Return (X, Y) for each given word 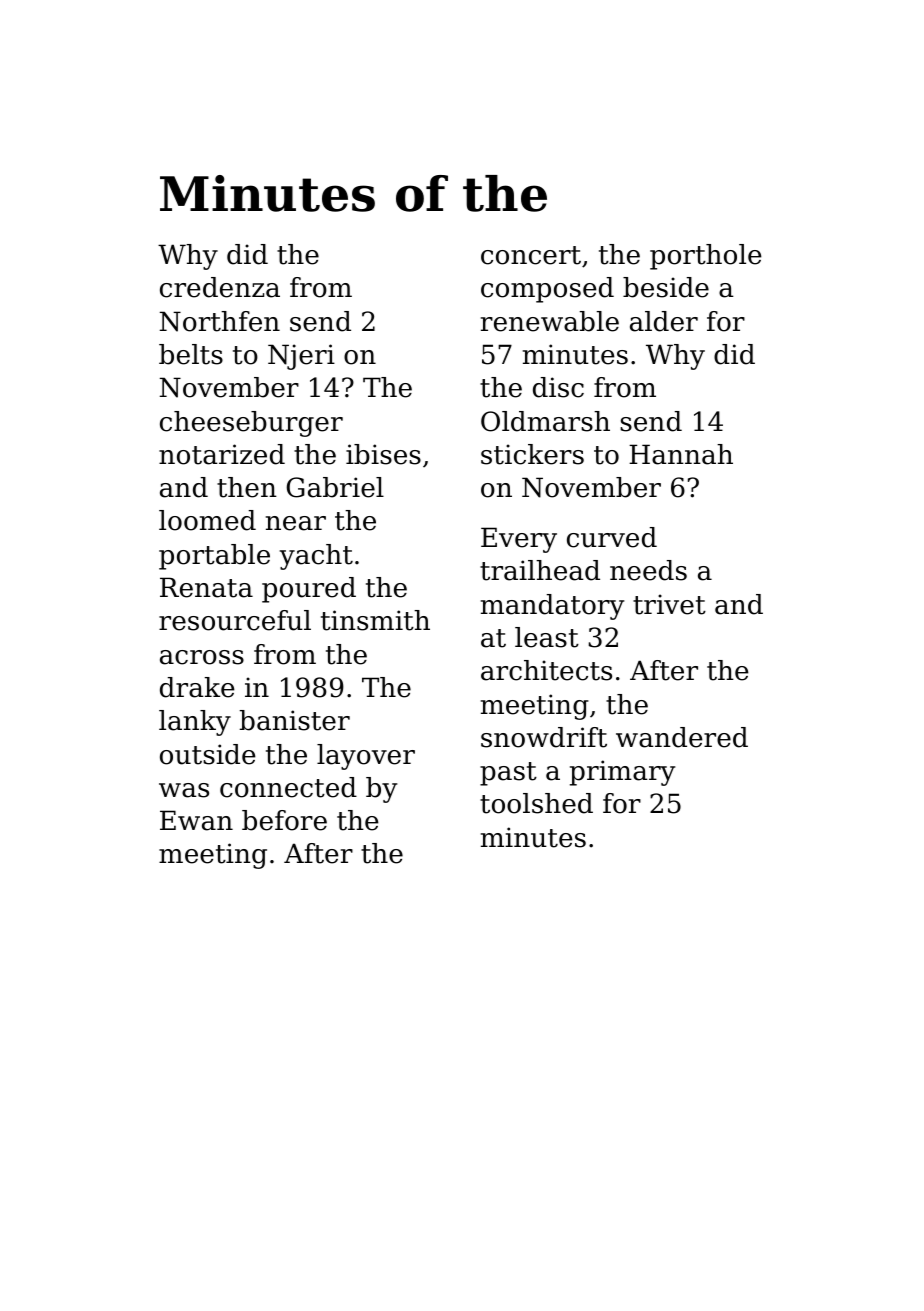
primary (622, 773)
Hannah (681, 454)
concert (531, 255)
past (508, 774)
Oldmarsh (545, 421)
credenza (220, 287)
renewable (550, 321)
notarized (222, 454)
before (284, 820)
